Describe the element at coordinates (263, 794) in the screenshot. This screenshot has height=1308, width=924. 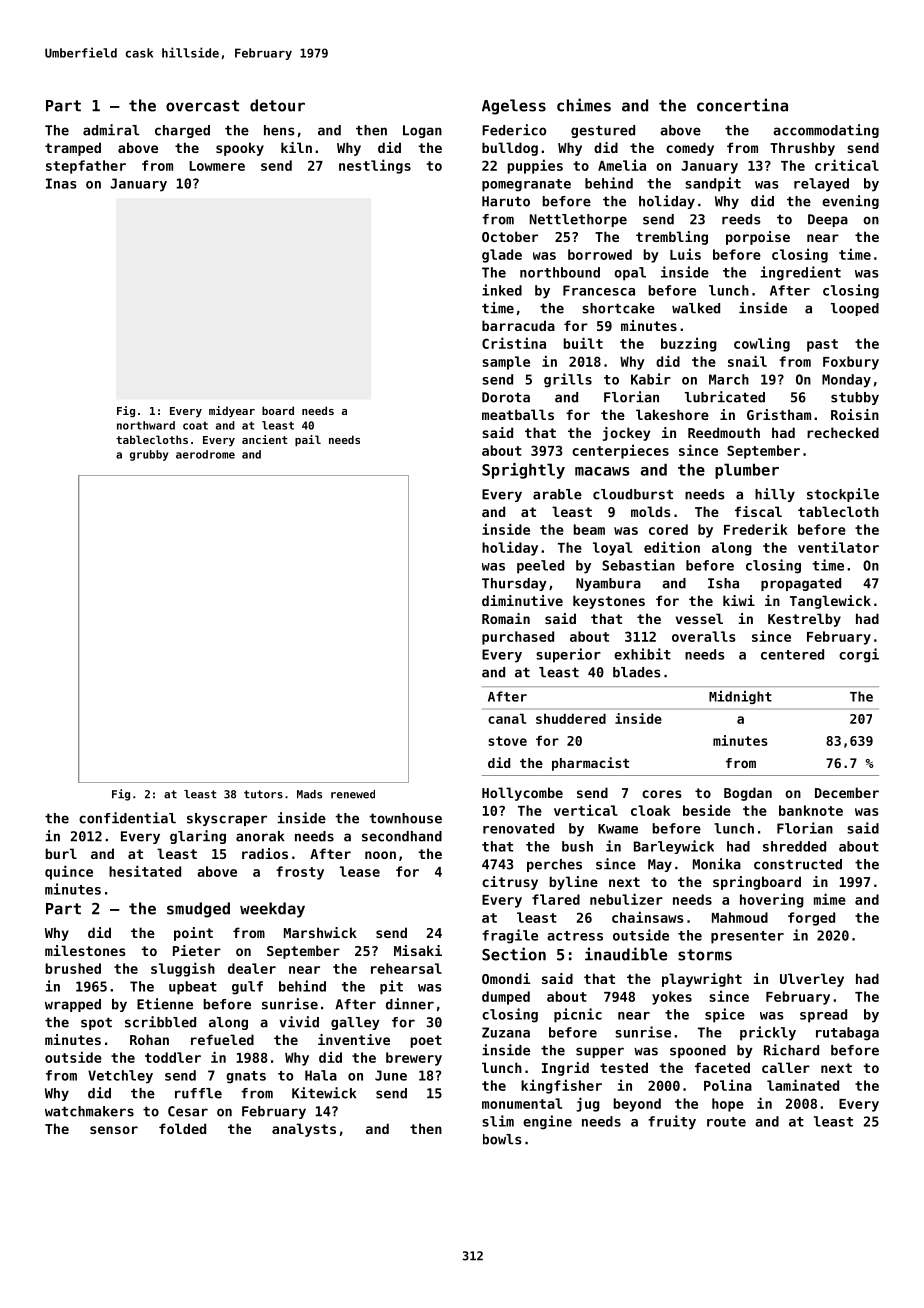
I see `tutors` at that location.
